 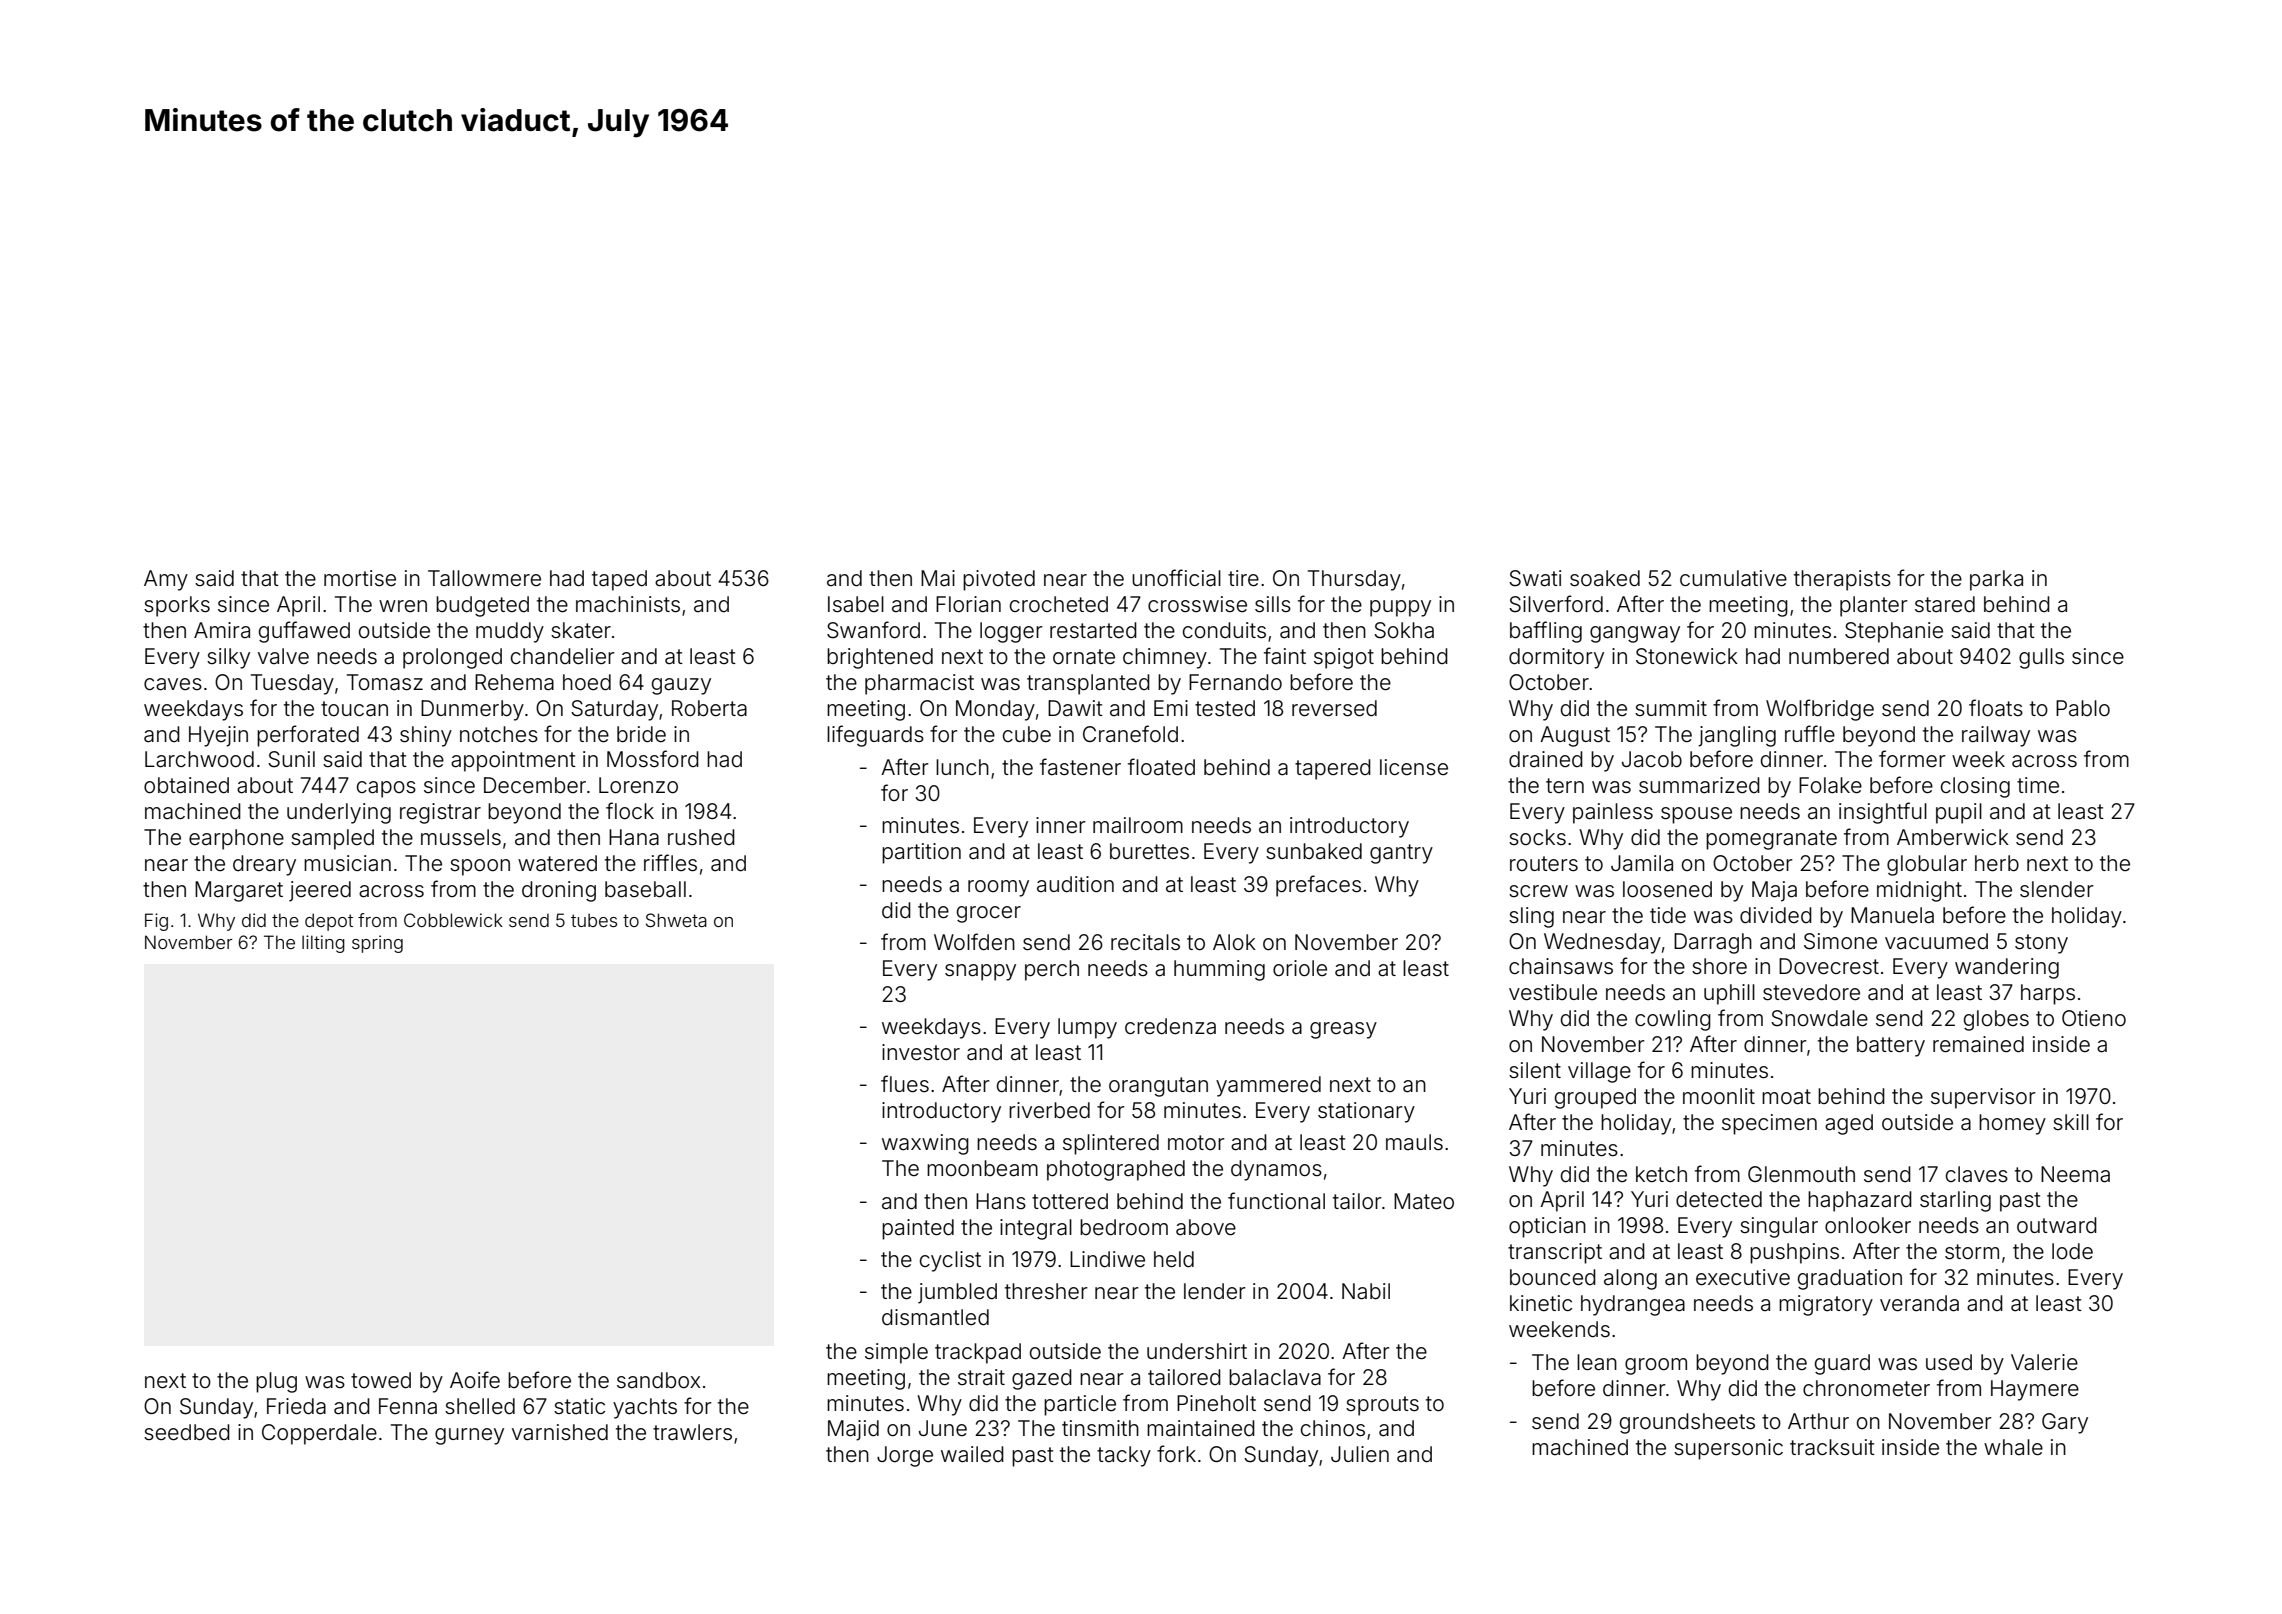 I want to click on time, so click(x=2038, y=785).
